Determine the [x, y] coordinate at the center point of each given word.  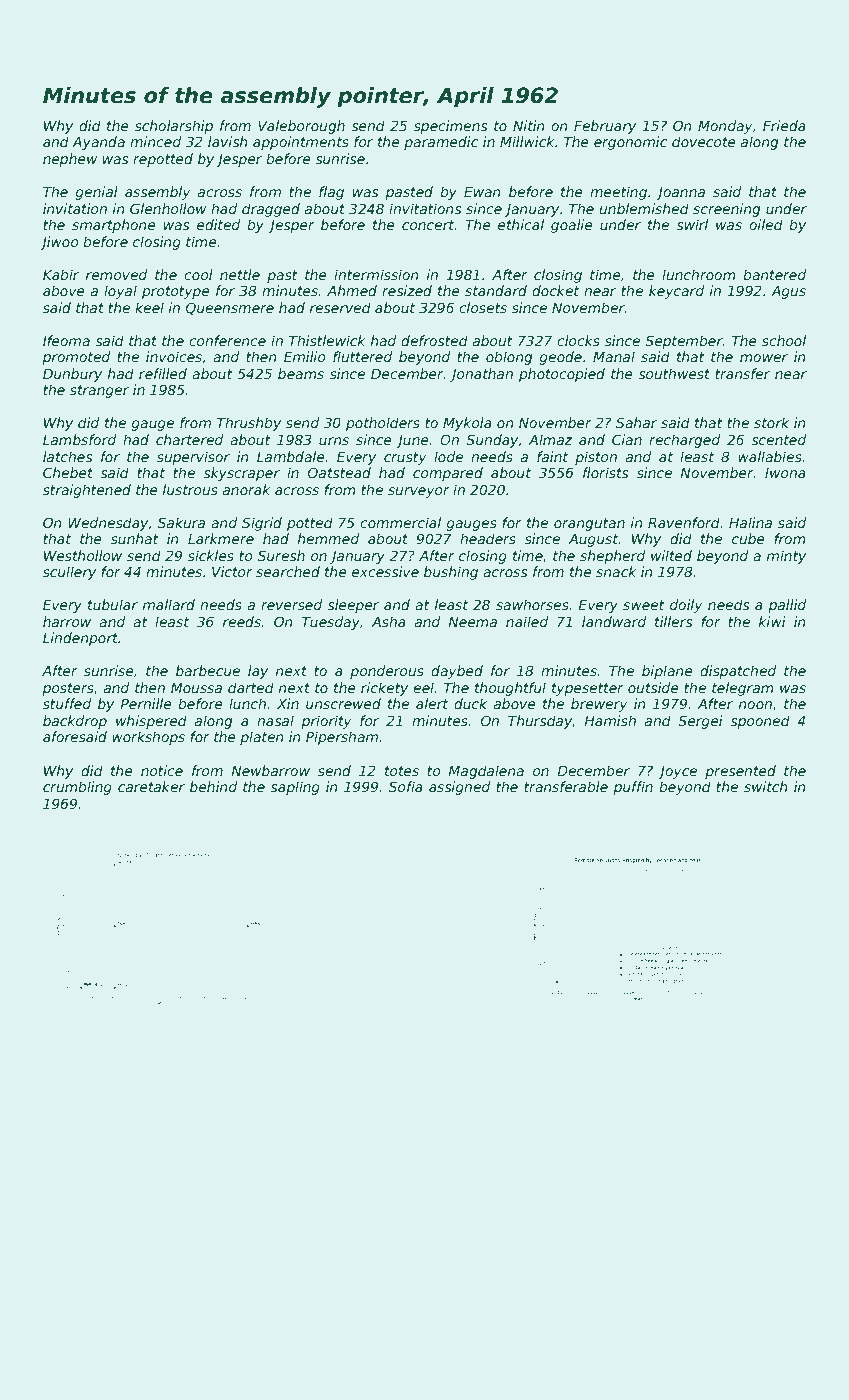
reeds [242, 621]
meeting [618, 193]
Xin [288, 703]
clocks [578, 340]
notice [162, 770]
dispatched [738, 672]
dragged [271, 210]
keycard [676, 292]
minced [155, 141]
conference [227, 340]
